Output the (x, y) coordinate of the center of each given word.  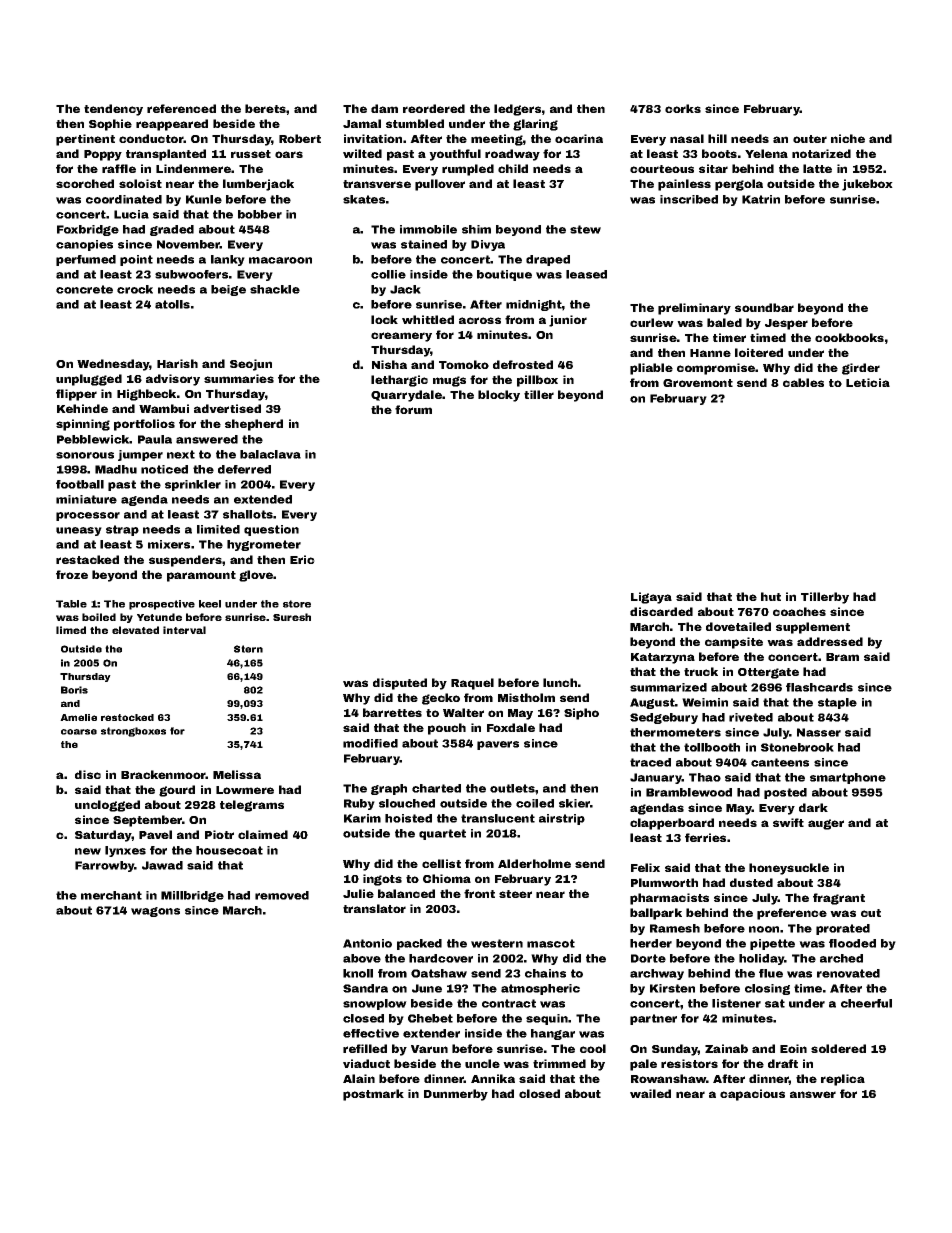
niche (848, 138)
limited (218, 529)
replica (843, 1080)
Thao (705, 777)
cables (803, 382)
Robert (300, 138)
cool (593, 1048)
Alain (359, 1078)
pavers (498, 745)
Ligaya (651, 598)
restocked (127, 717)
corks (683, 108)
